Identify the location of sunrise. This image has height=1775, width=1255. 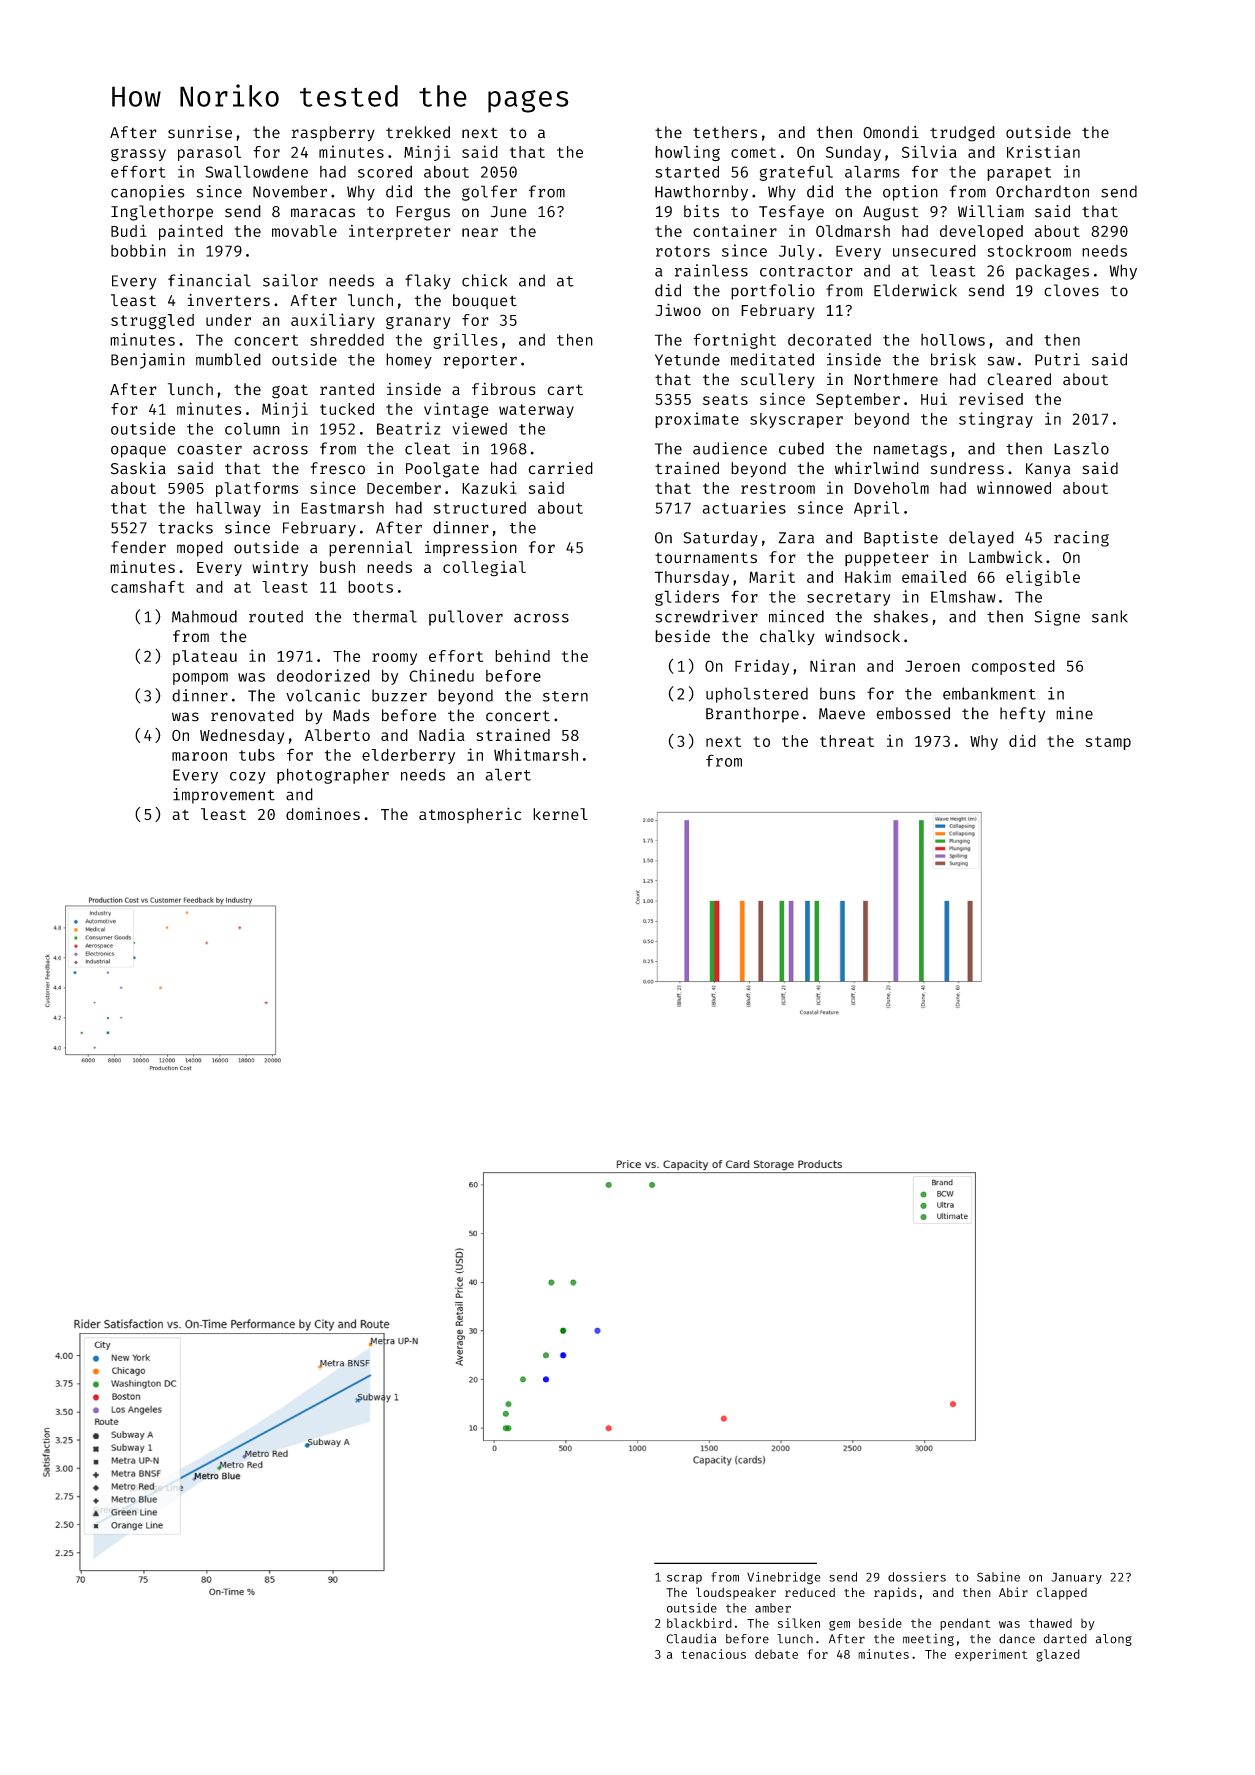
(200, 132).
